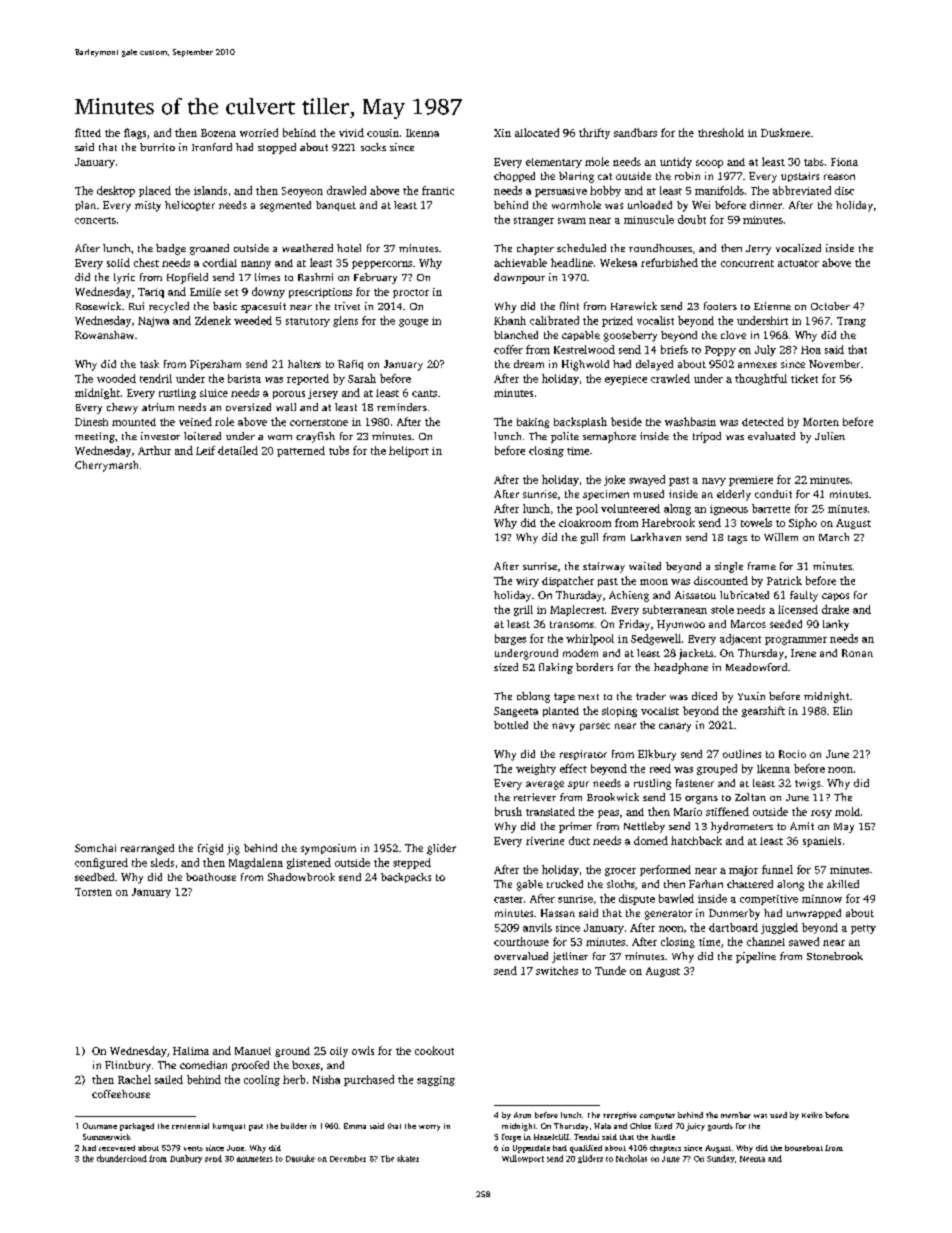 The image size is (952, 1233). I want to click on cousin, so click(383, 133).
